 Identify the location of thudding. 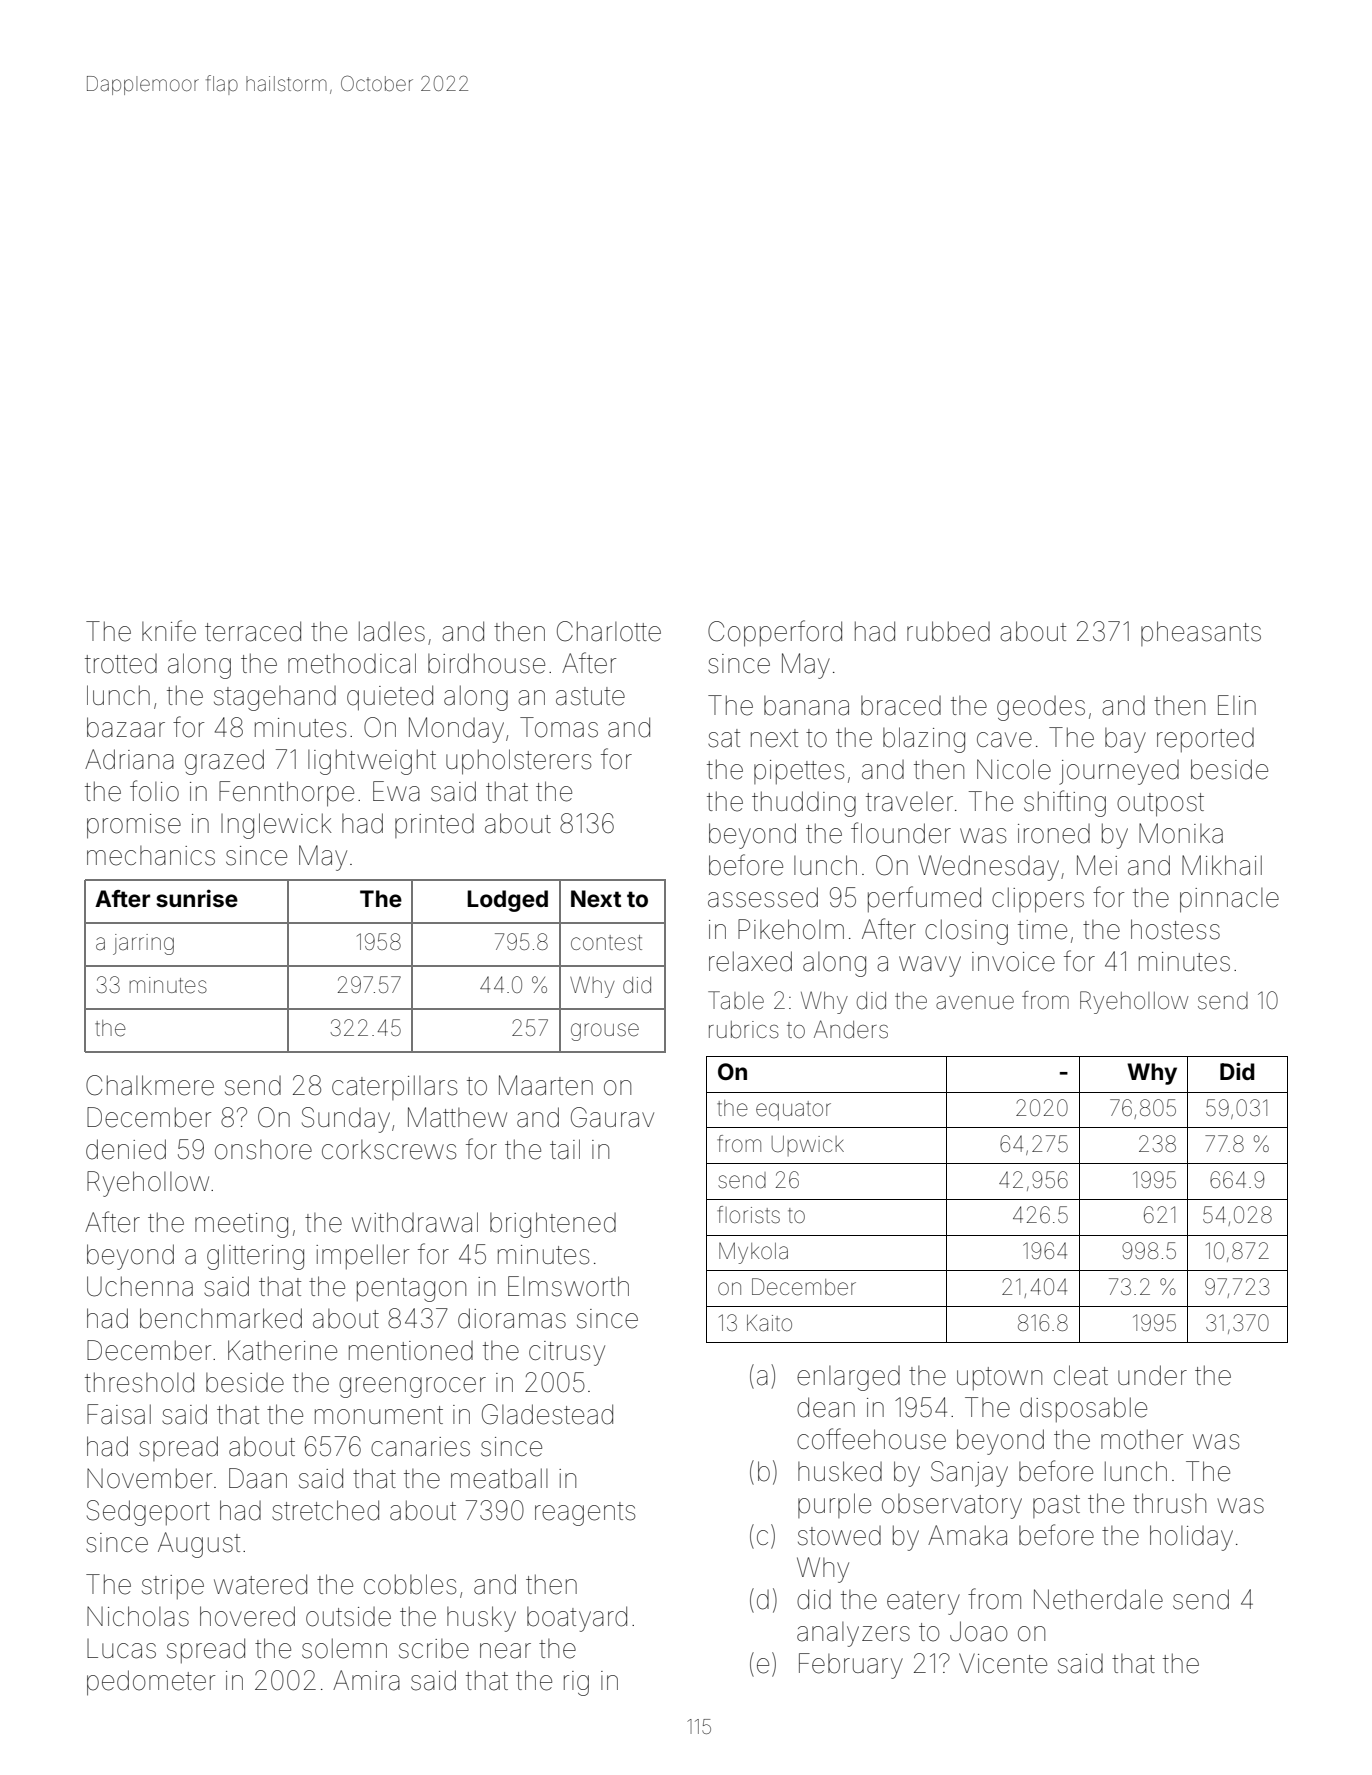
(804, 804).
